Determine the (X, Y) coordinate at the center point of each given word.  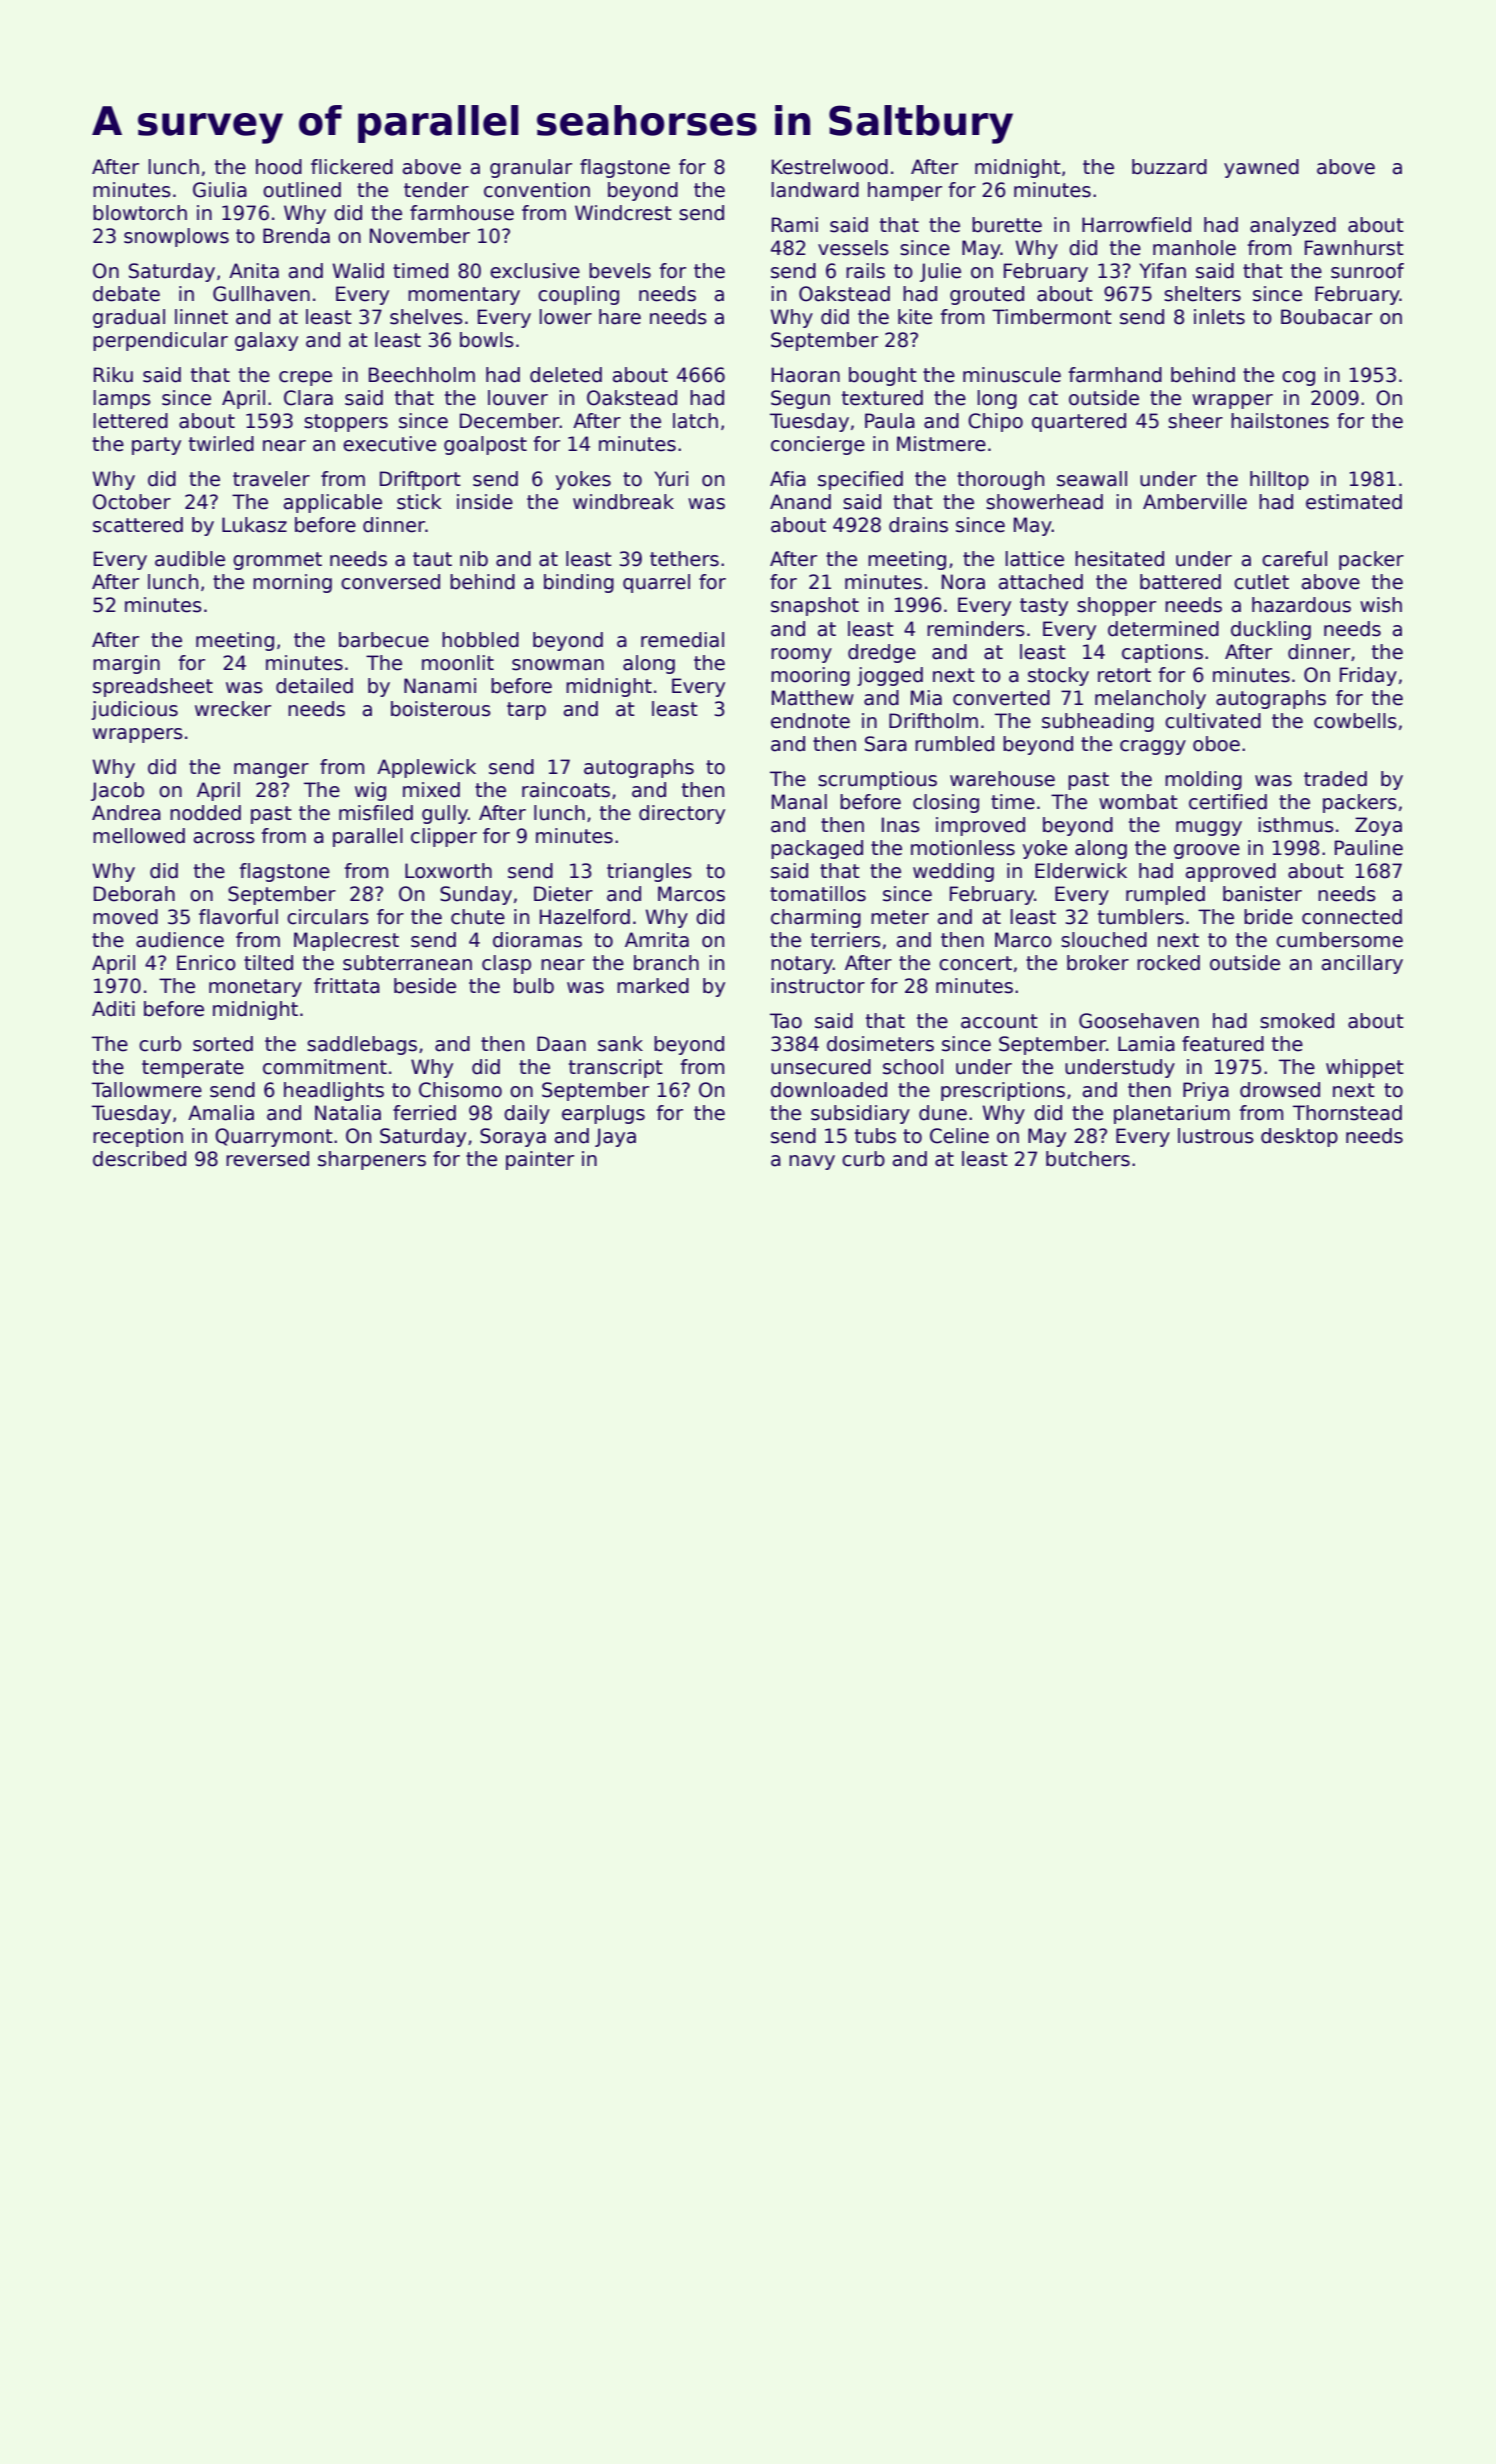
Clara (308, 398)
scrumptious (877, 780)
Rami (795, 225)
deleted (566, 375)
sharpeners (372, 1160)
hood (279, 167)
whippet (1365, 1068)
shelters (1202, 294)
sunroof (1367, 271)
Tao (786, 1021)
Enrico (206, 963)
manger (271, 770)
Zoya (1378, 826)
